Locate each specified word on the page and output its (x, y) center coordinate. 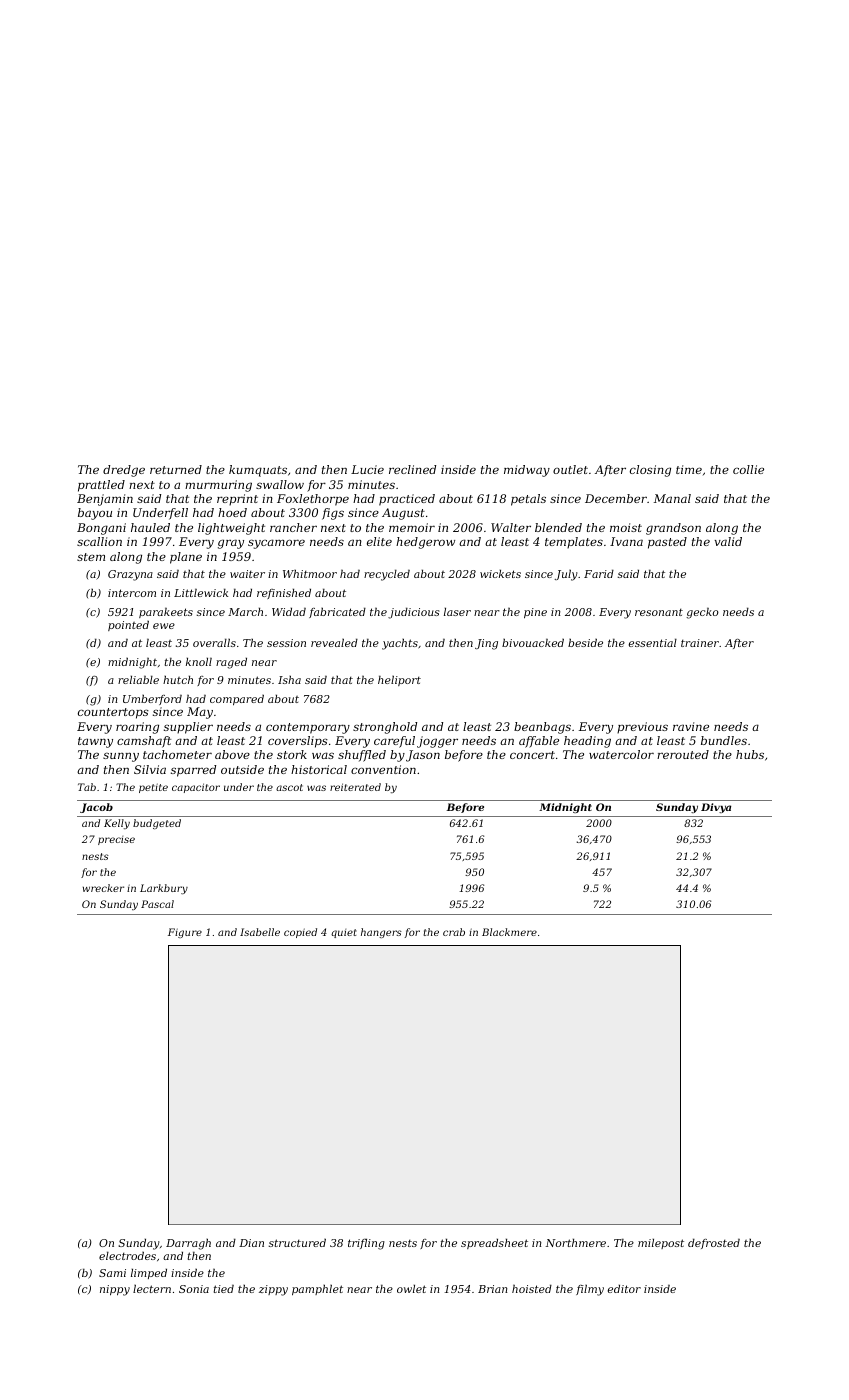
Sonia (194, 1289)
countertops (113, 713)
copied (300, 933)
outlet (570, 469)
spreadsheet (494, 1243)
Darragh (188, 1244)
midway (527, 471)
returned (176, 469)
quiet (344, 933)
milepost (661, 1243)
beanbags (542, 728)
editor (624, 1288)
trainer (700, 643)
